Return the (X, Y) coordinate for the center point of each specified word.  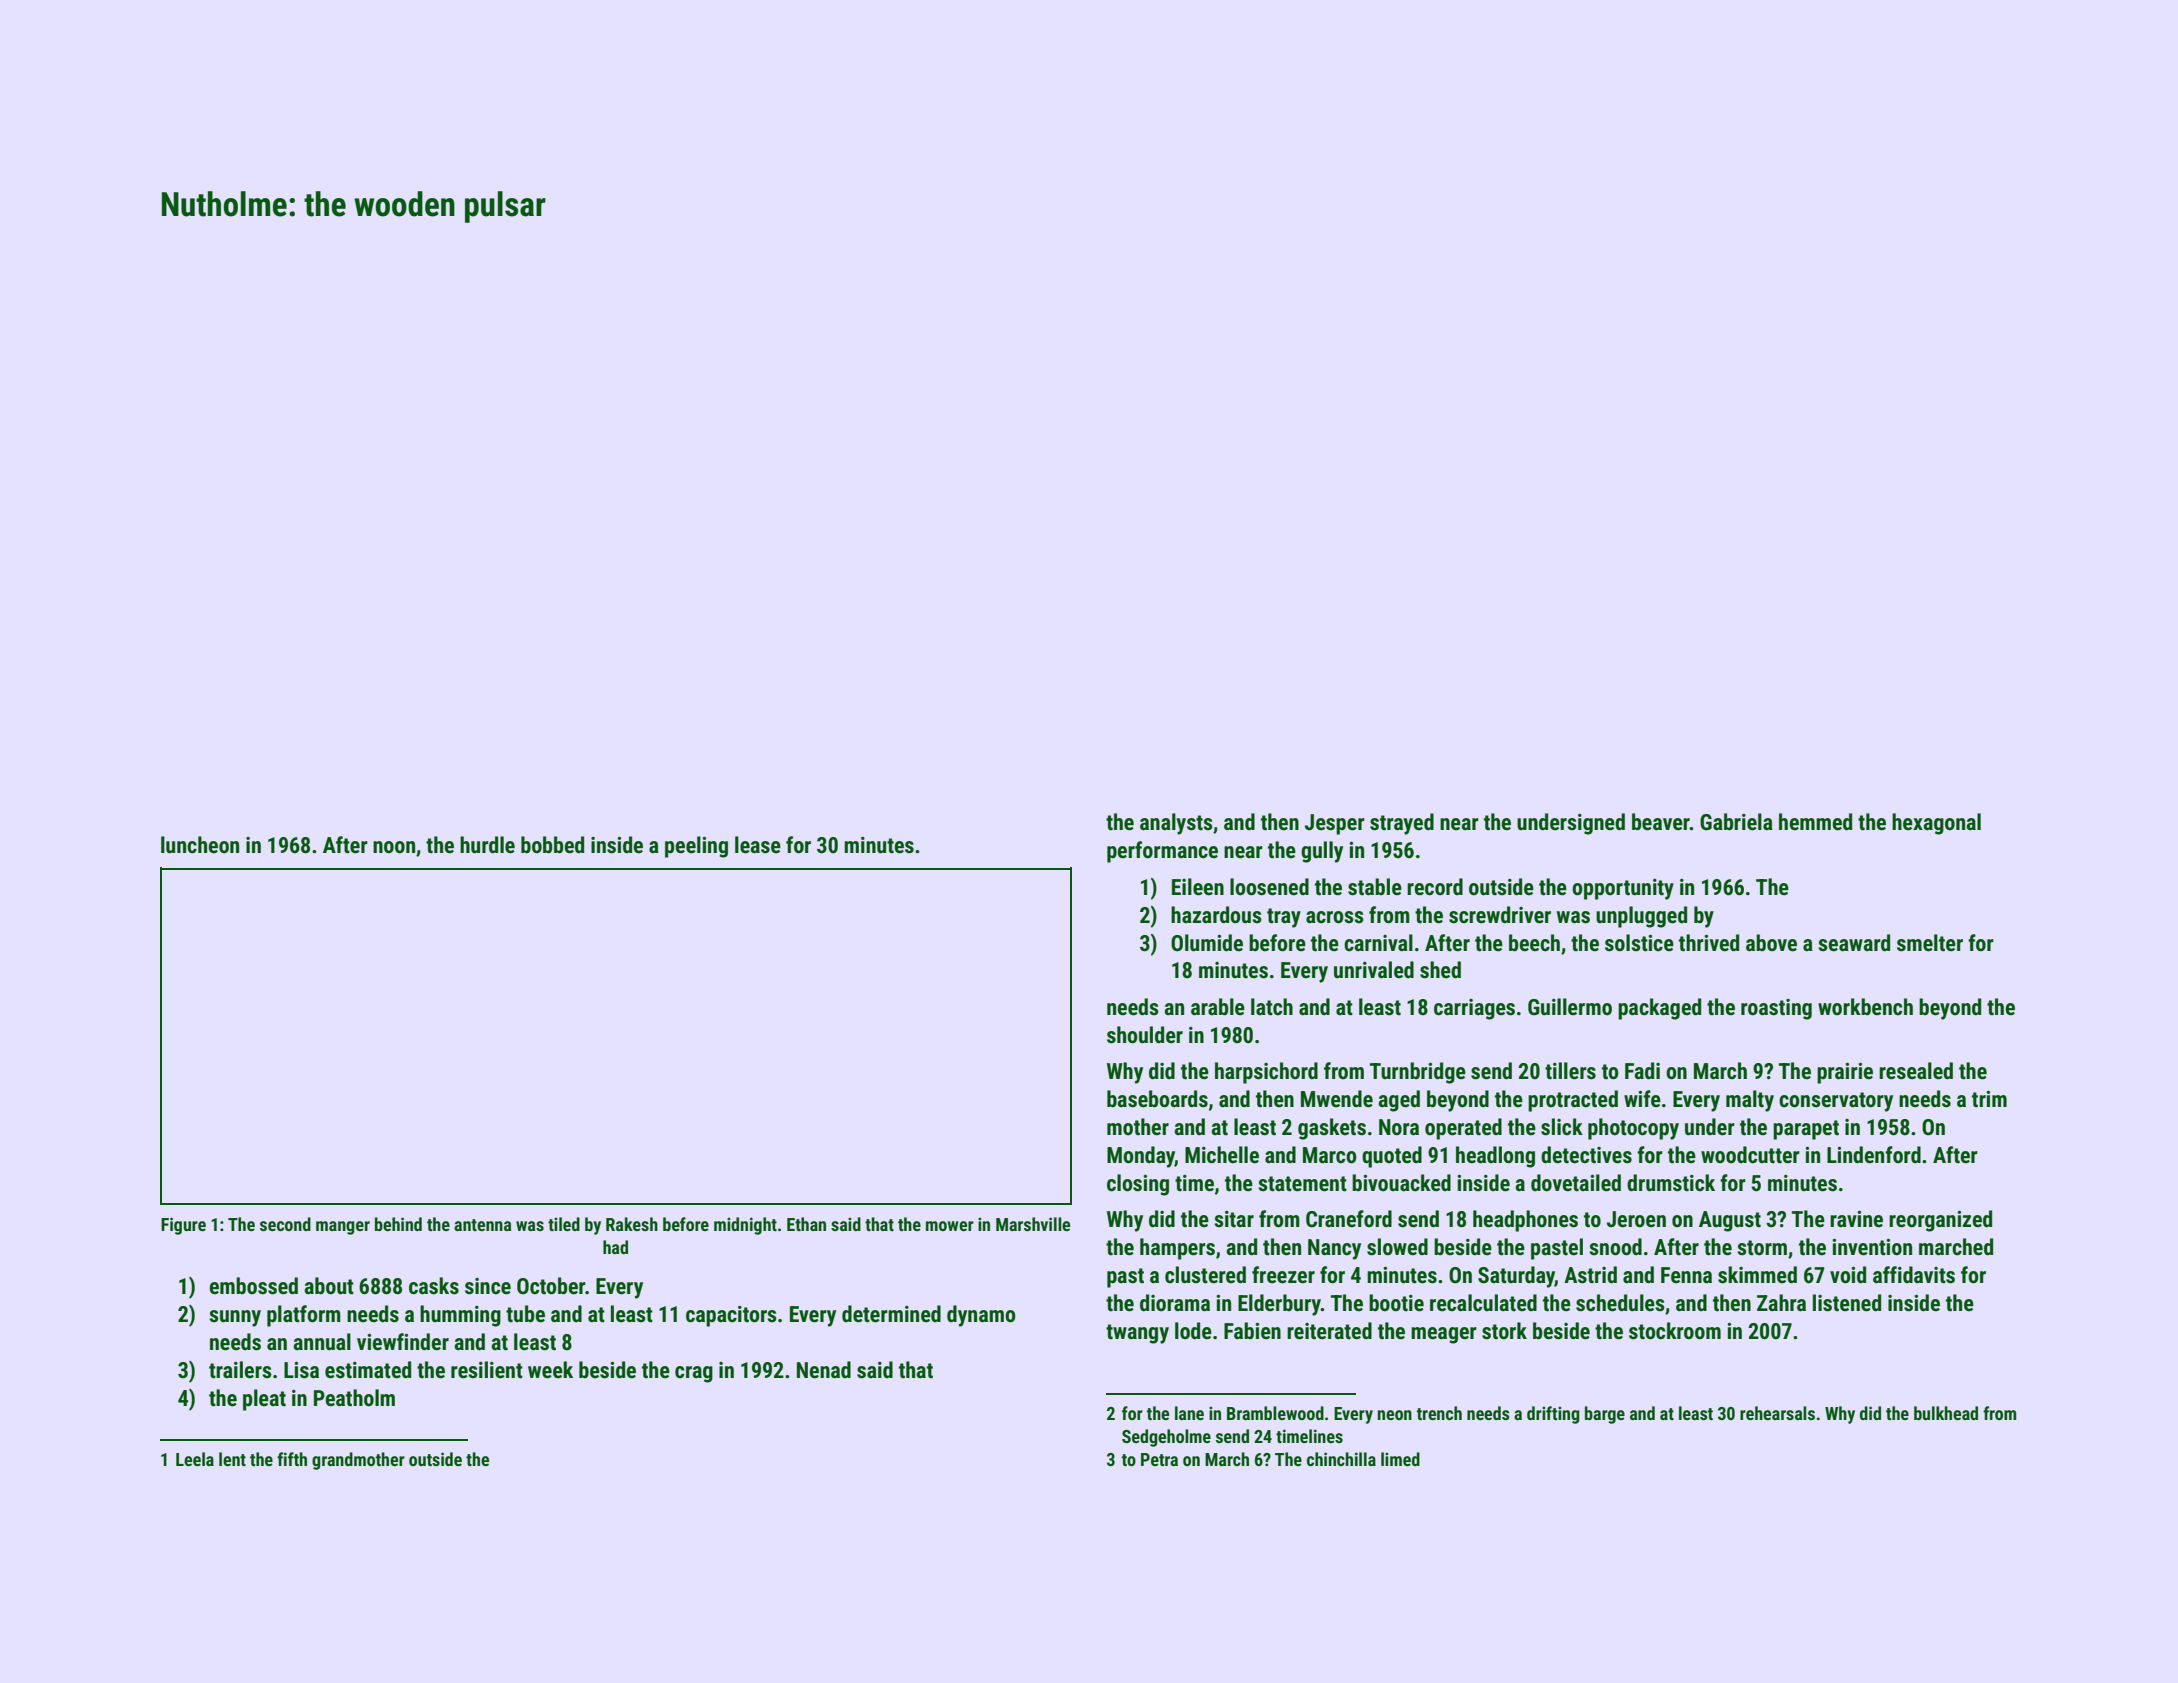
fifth (292, 1459)
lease (758, 845)
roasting (1776, 1009)
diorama (1175, 1303)
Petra (1159, 1459)
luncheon (200, 845)
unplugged (1641, 917)
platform (304, 1316)
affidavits (1914, 1275)
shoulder (1145, 1035)
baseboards (1157, 1099)
